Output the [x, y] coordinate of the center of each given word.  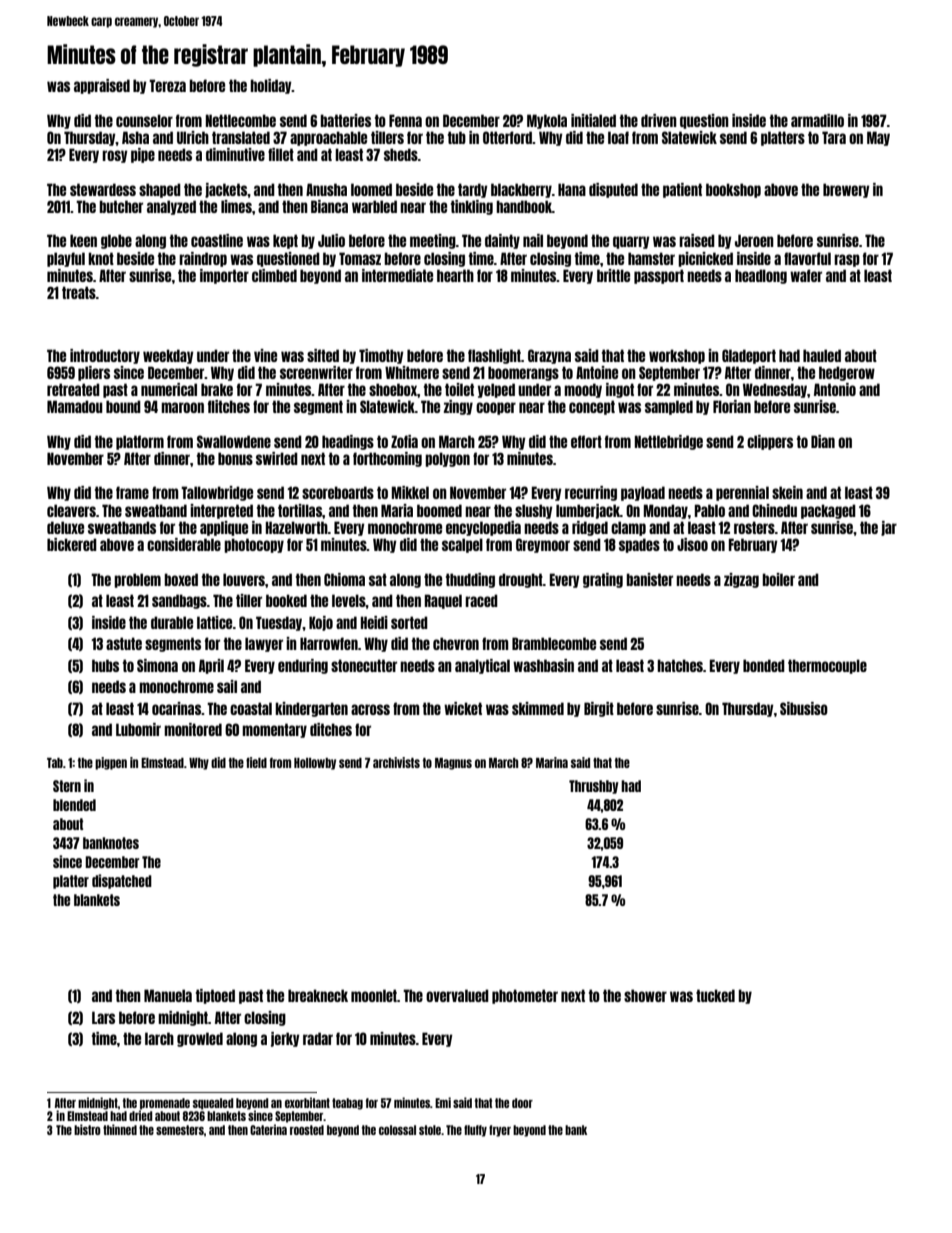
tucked [715, 995]
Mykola [547, 121]
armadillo [817, 120]
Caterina [268, 1129]
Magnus [453, 764]
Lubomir [138, 729]
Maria [397, 510]
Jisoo [692, 544]
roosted [307, 1130]
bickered [72, 544]
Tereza [167, 85]
